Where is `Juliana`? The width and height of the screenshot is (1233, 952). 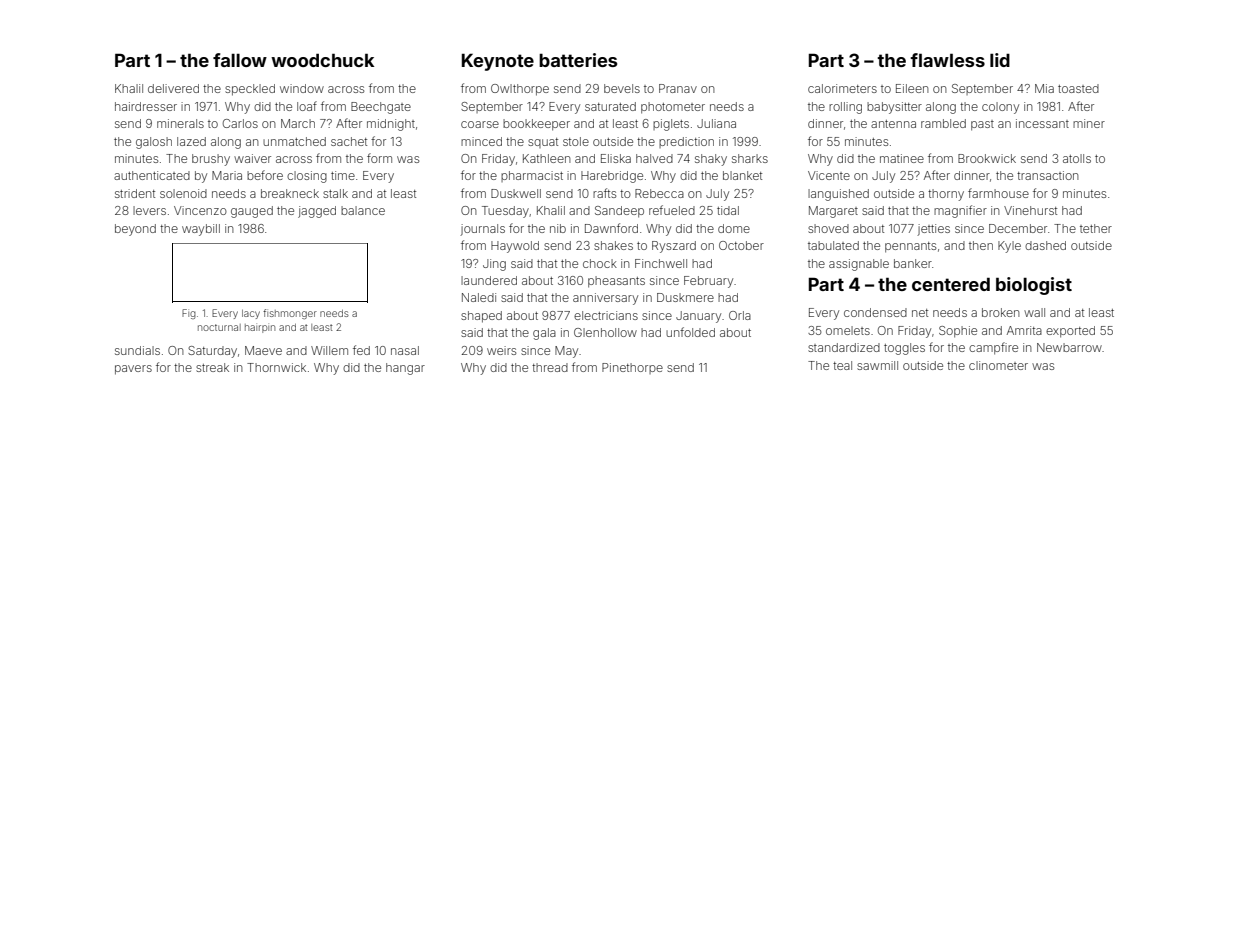 Juliana is located at coordinates (716, 123).
